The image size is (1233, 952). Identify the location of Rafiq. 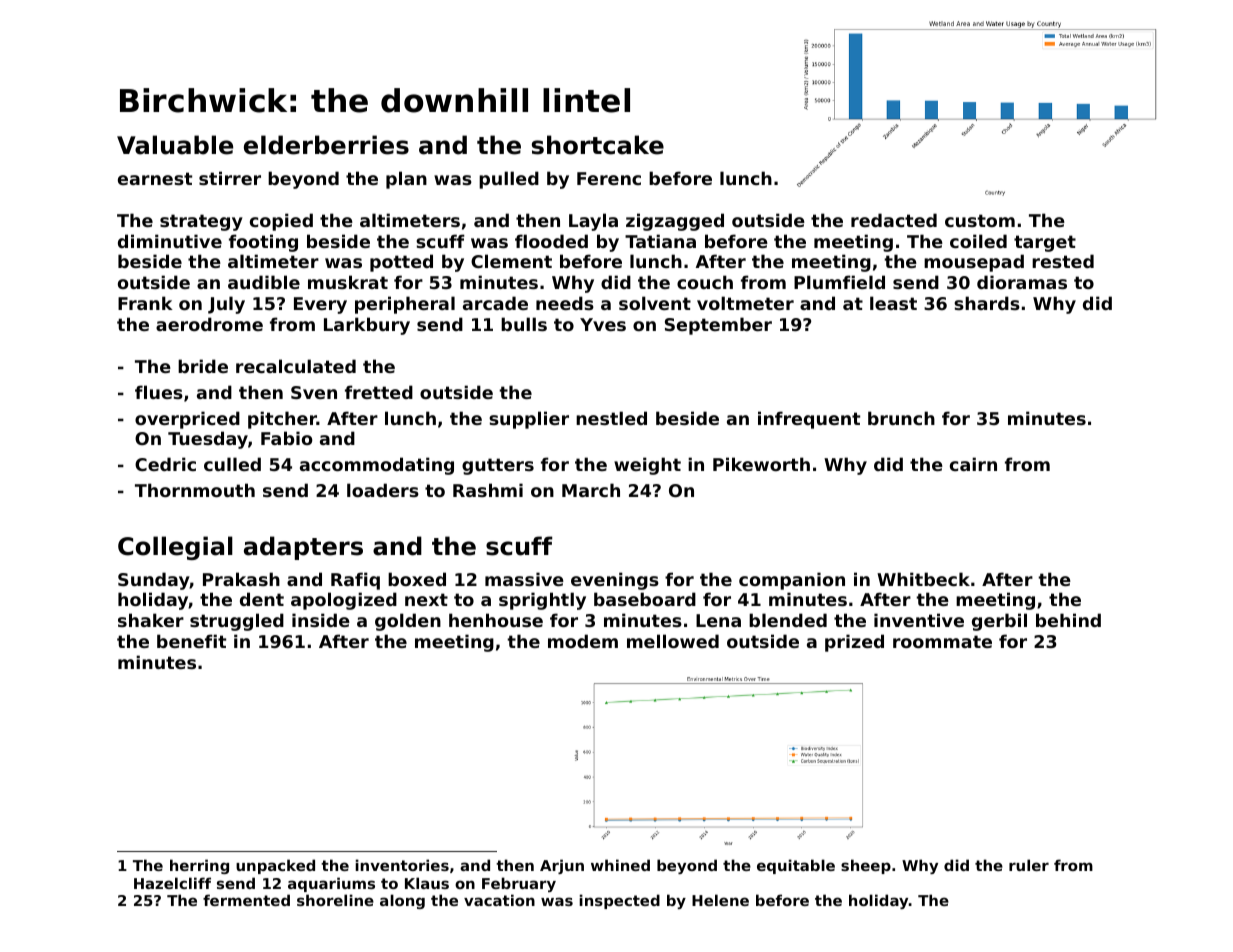
(355, 581).
